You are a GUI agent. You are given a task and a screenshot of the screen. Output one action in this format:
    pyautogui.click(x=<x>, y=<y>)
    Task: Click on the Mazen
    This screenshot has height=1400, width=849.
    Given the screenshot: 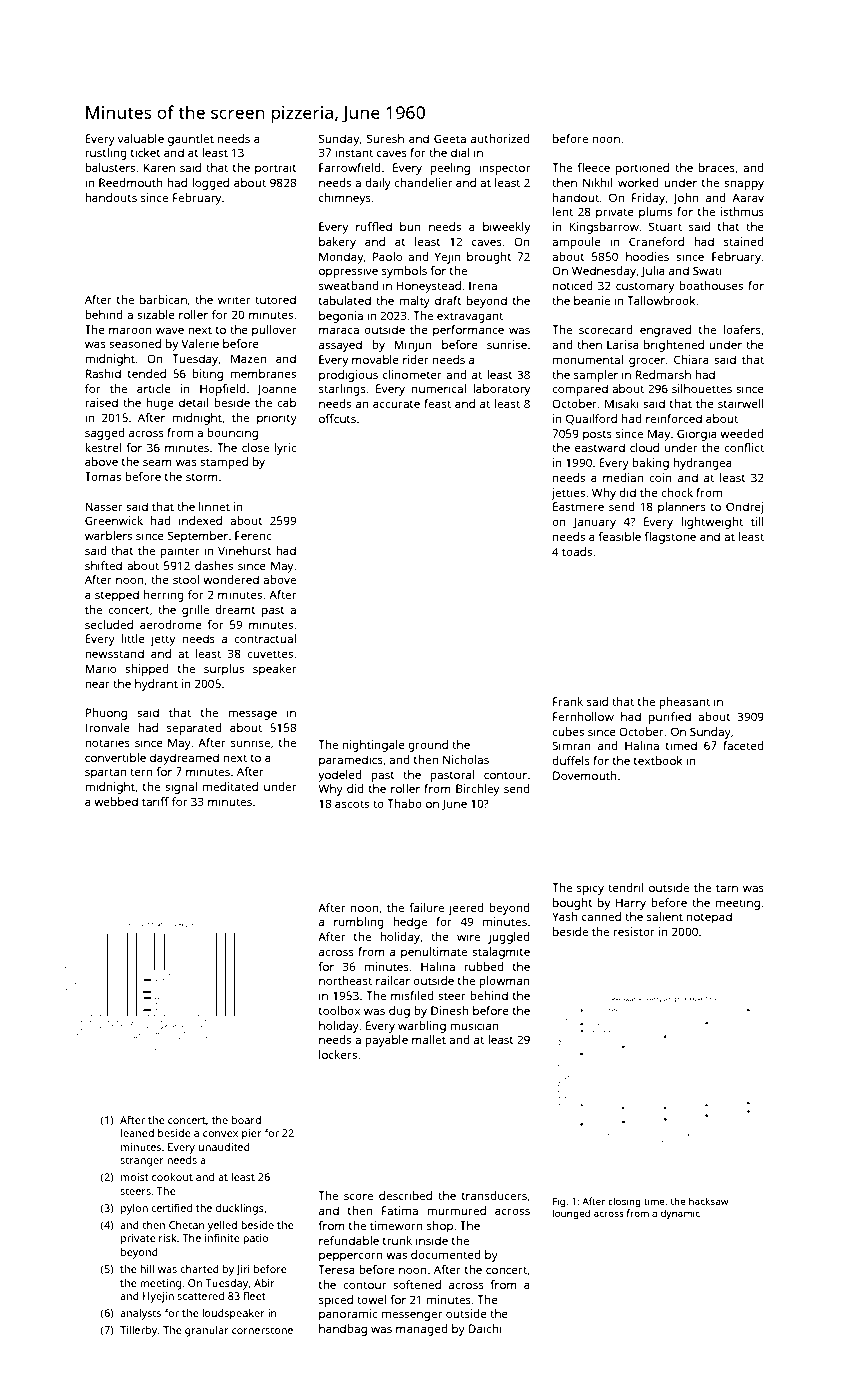 What is the action you would take?
    pyautogui.click(x=248, y=358)
